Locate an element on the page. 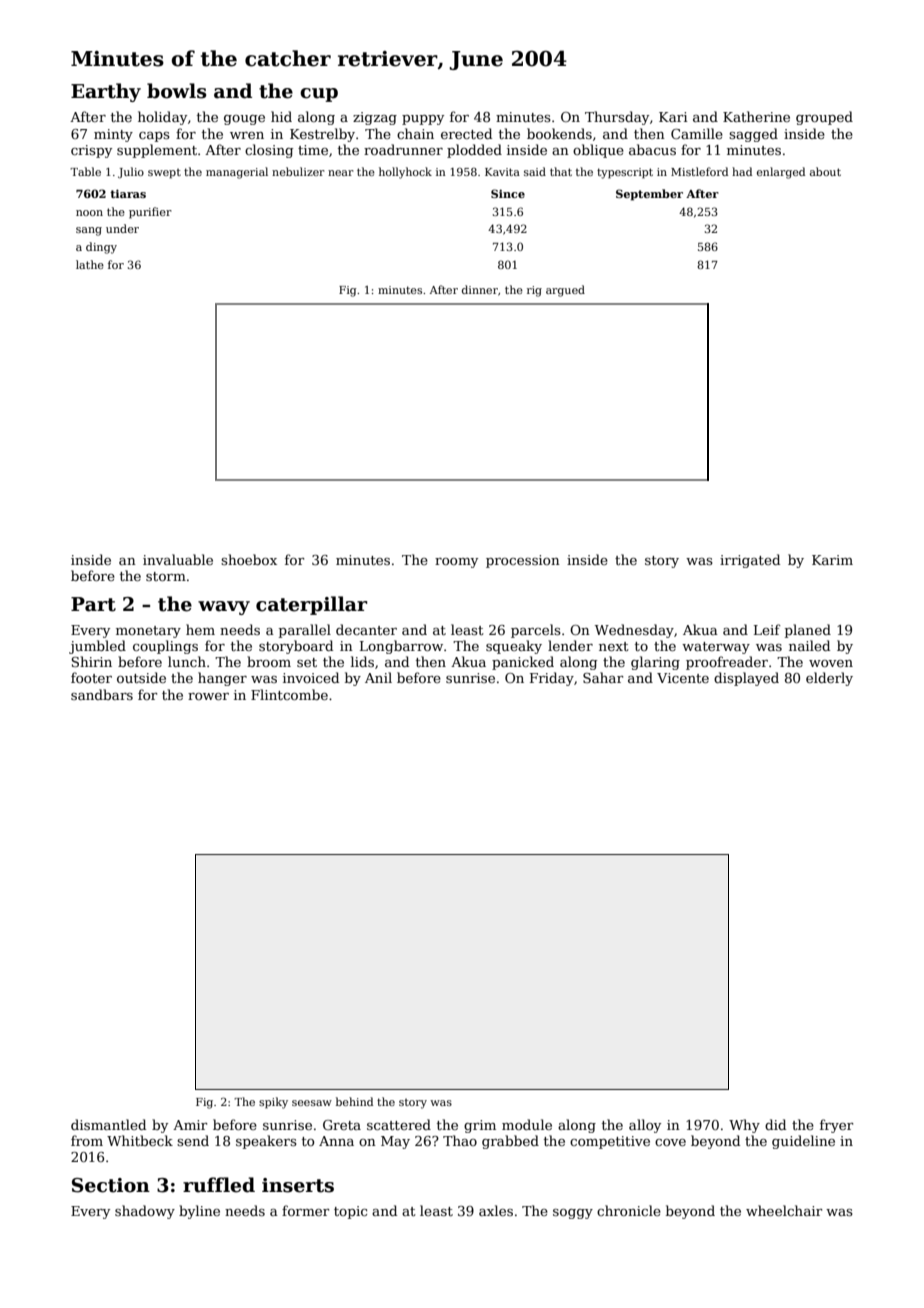 The height and width of the document is (1308, 924). Flintcombe is located at coordinates (289, 694).
